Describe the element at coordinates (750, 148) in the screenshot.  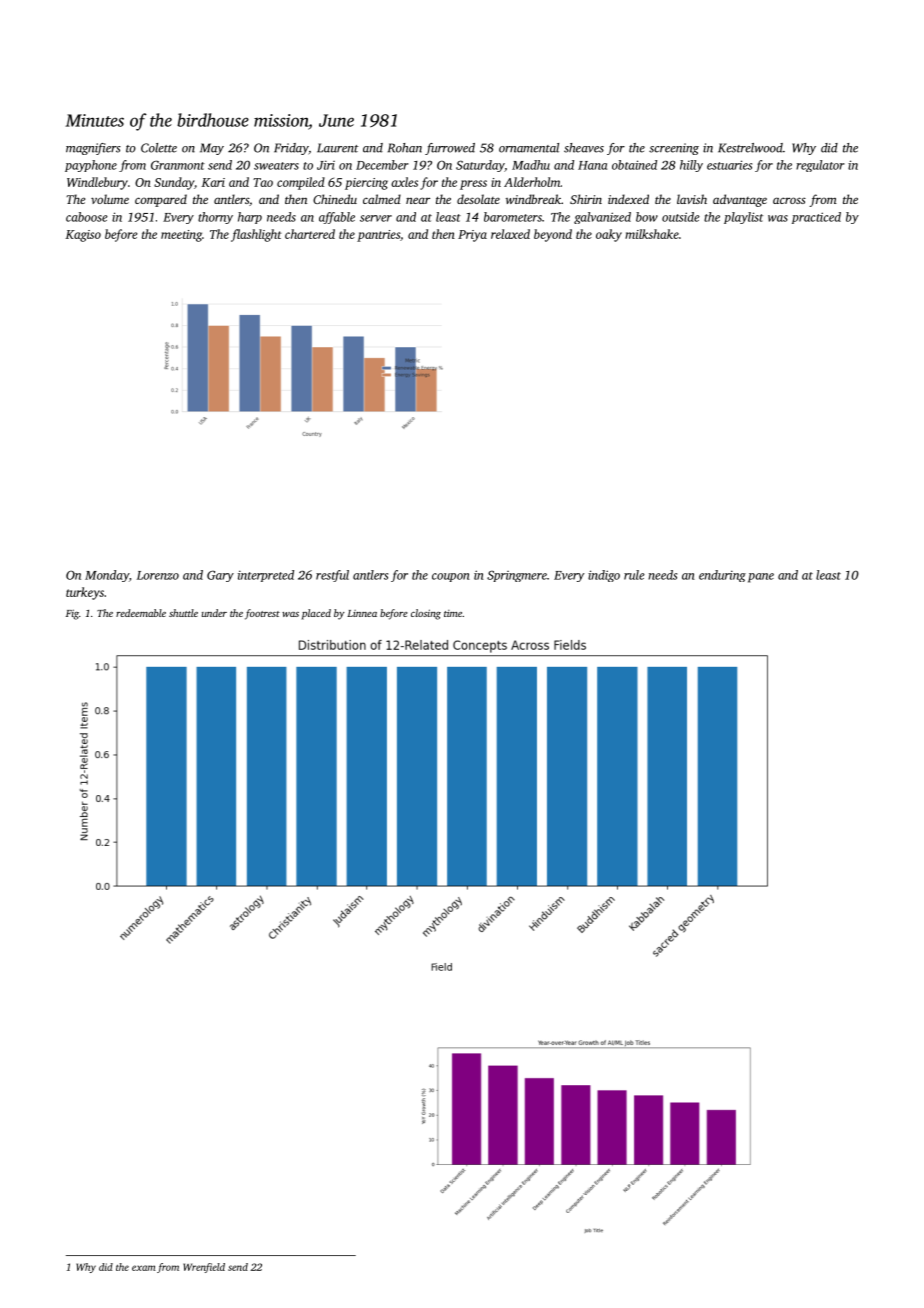
I see `Kestrelwood` at that location.
